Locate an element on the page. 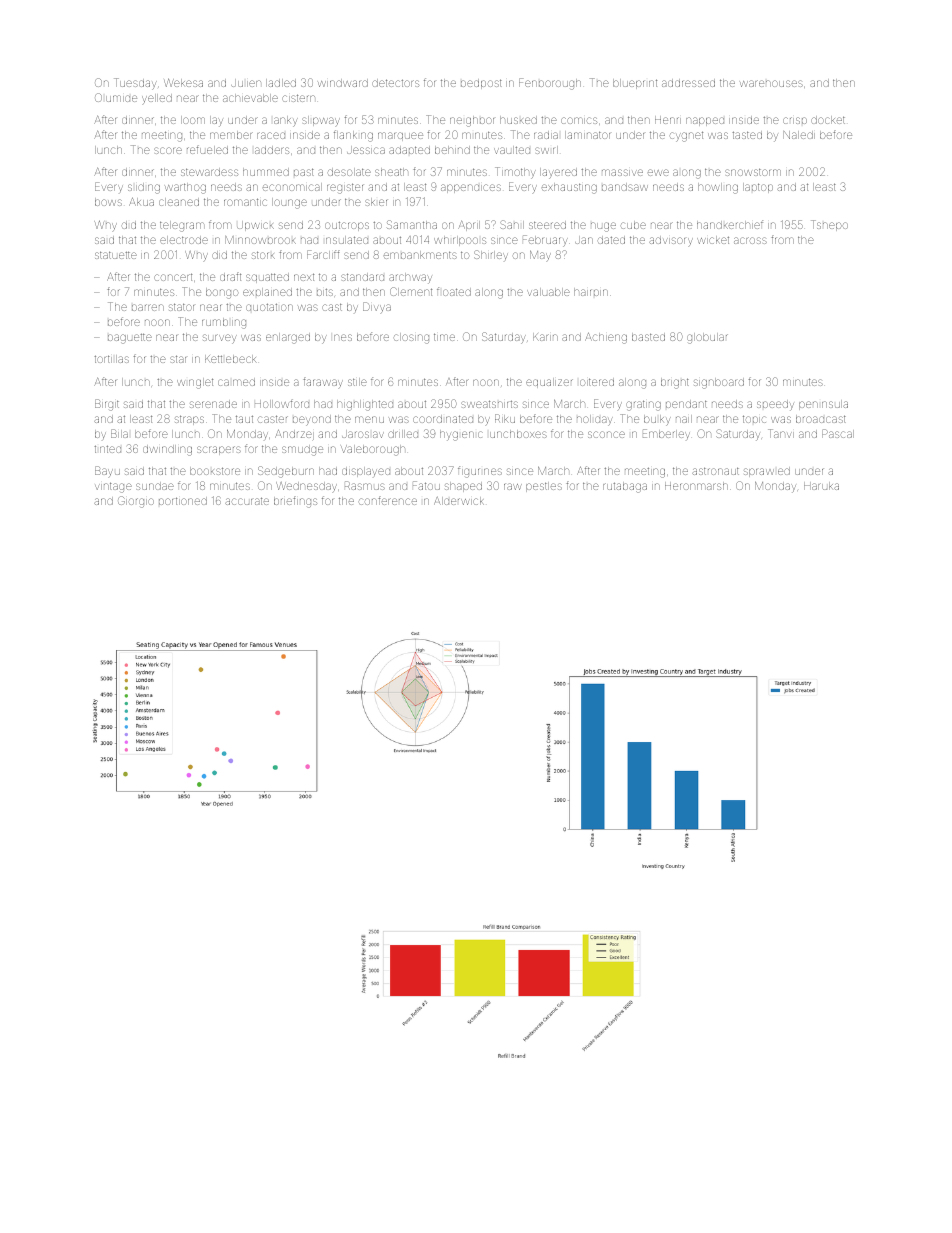 This image has width=952, height=1233. Minnowbrook is located at coordinates (260, 240).
